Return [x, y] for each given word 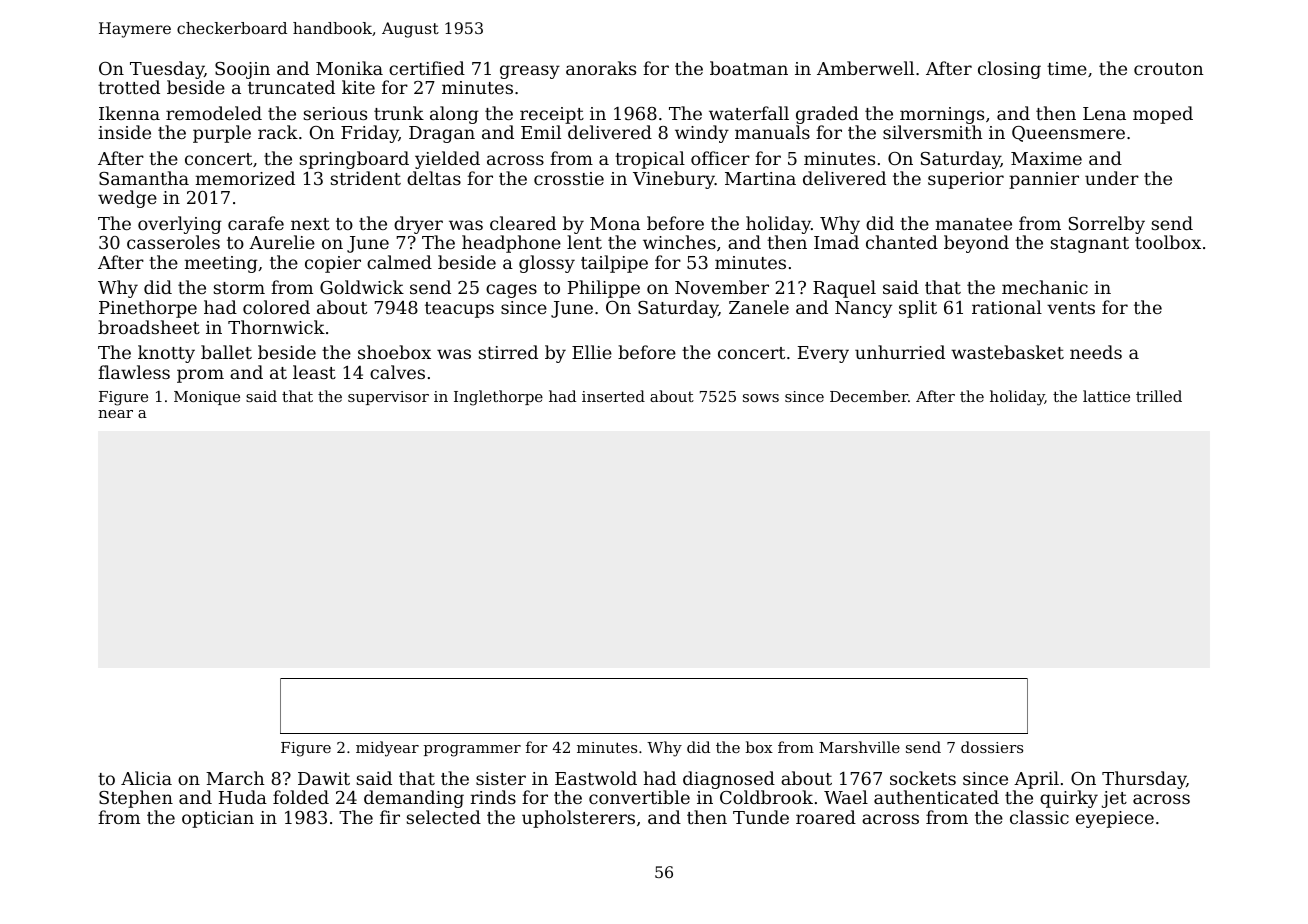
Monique [207, 398]
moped [1163, 115]
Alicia [146, 778]
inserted [613, 396]
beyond [976, 244]
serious [335, 113]
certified [427, 68]
